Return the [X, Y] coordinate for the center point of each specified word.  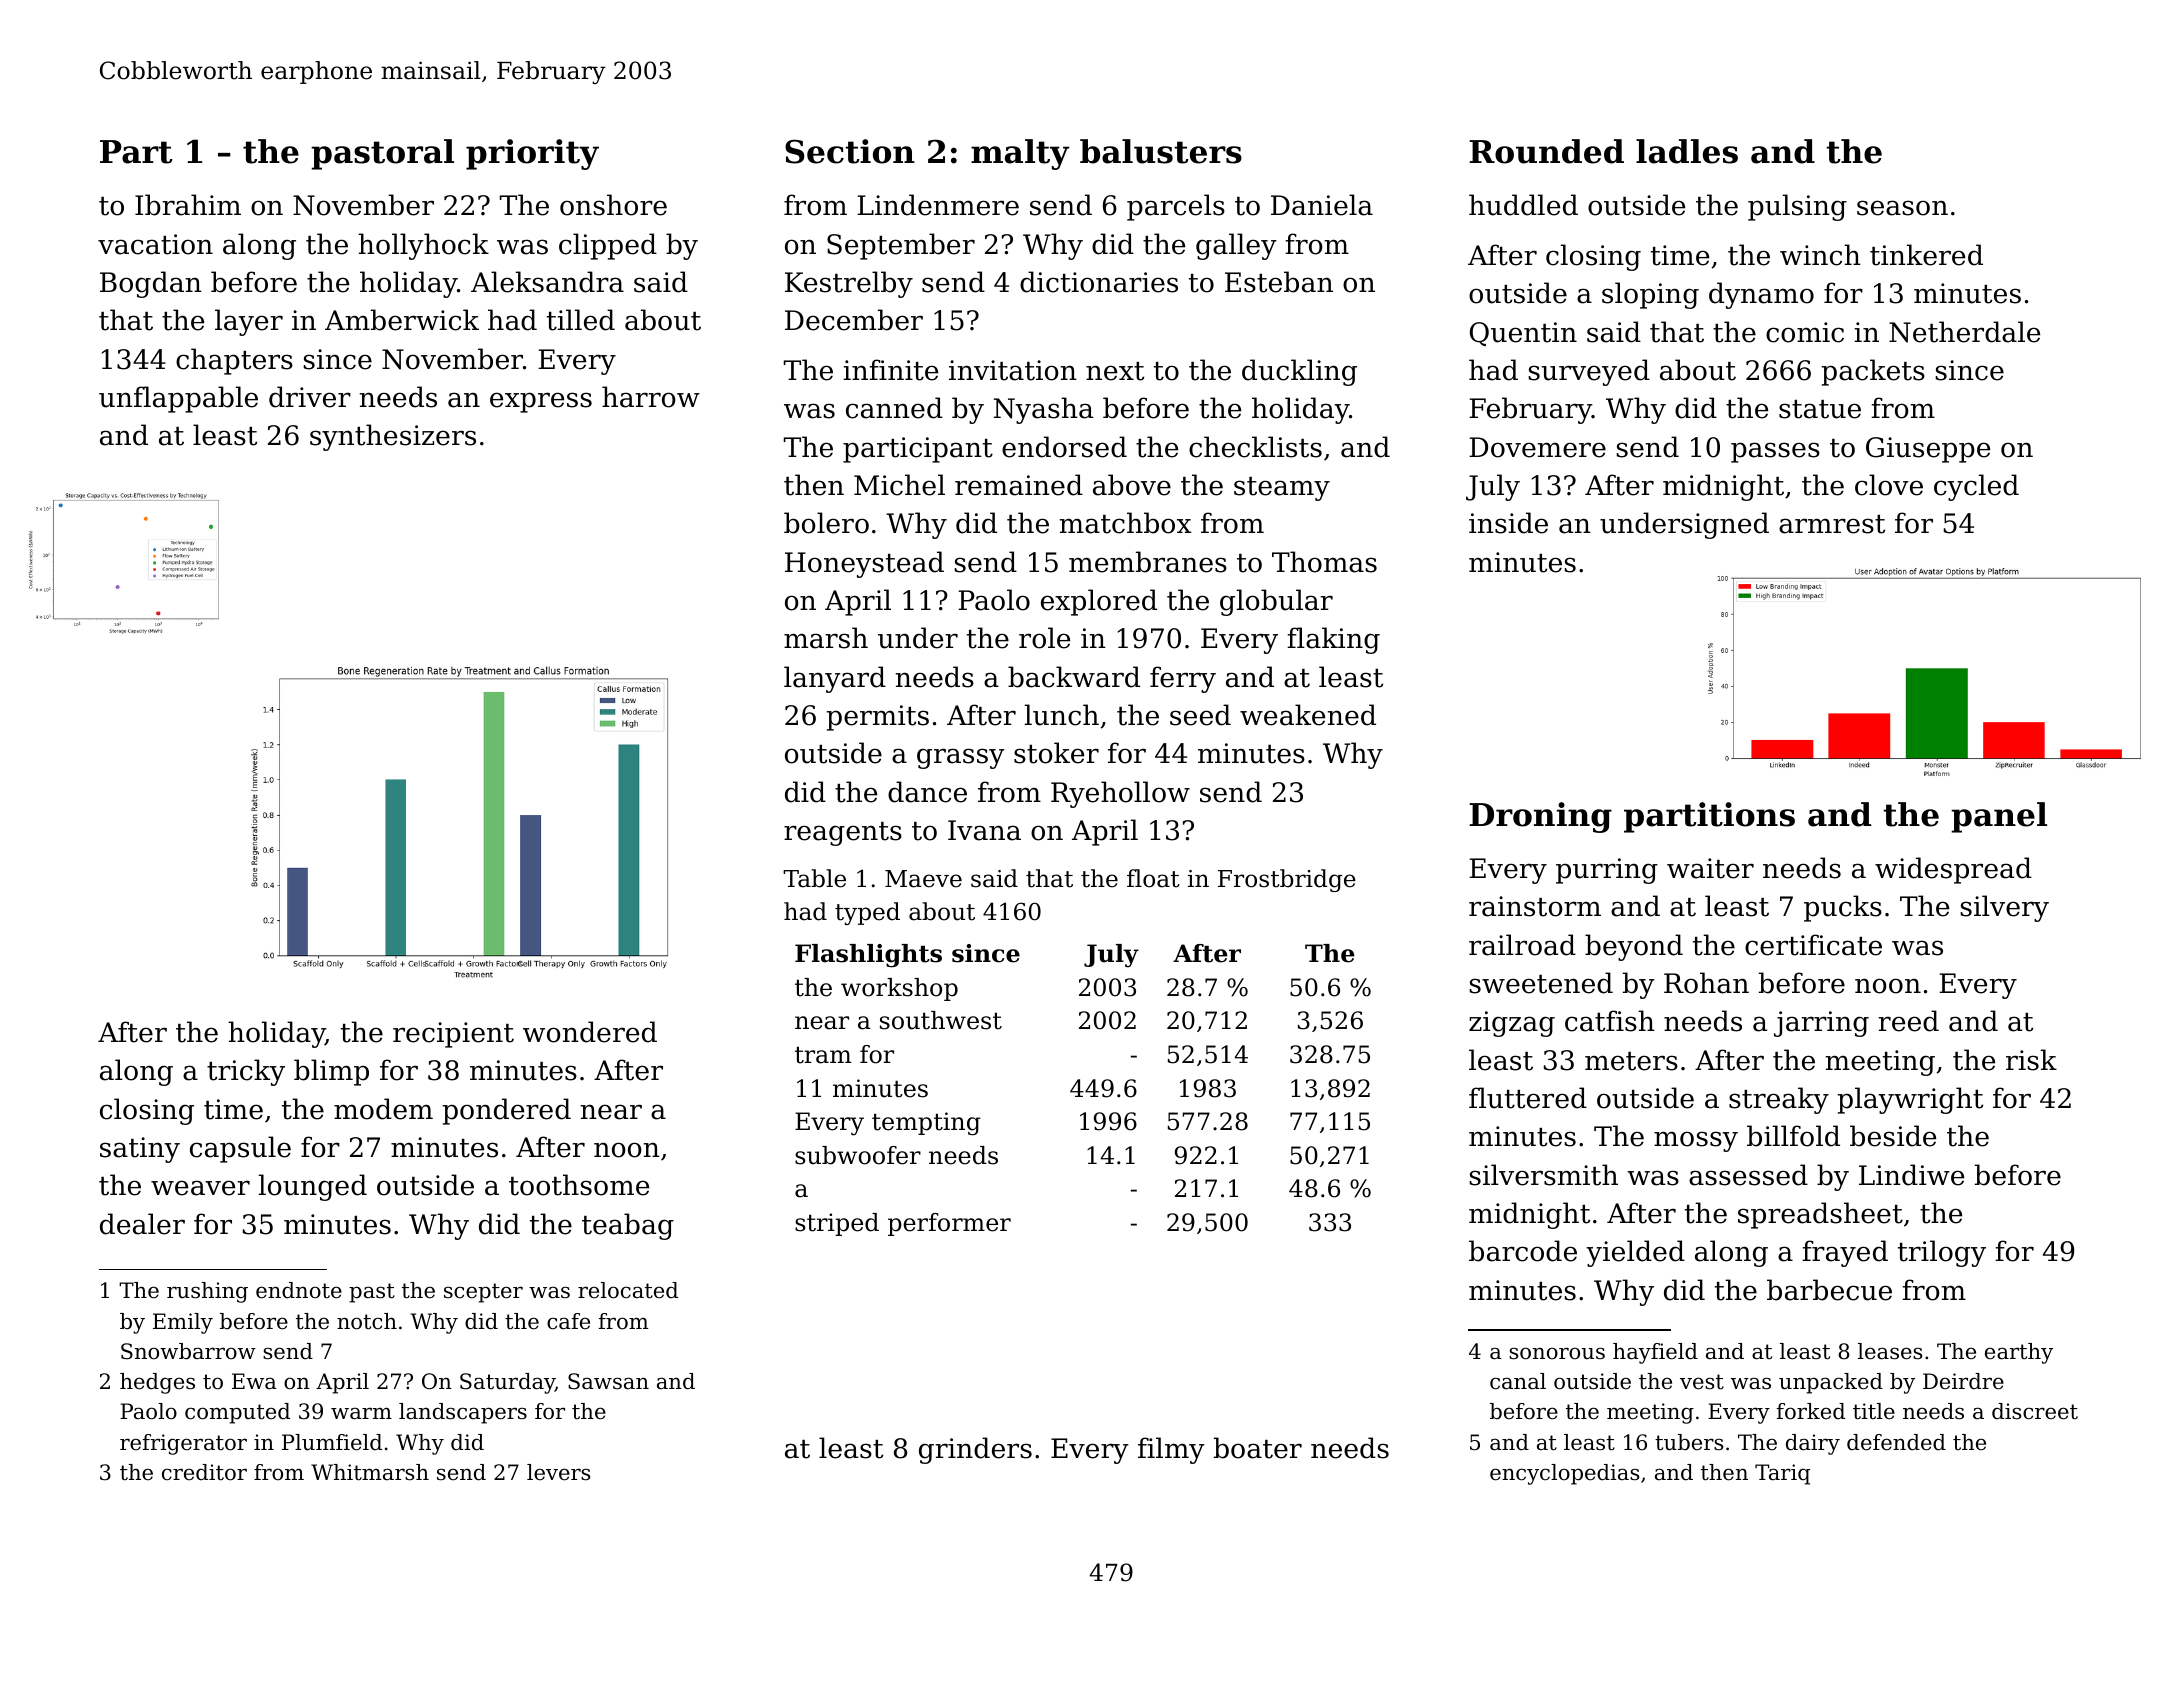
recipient [453, 1035]
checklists [1255, 447]
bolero [826, 523]
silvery [2004, 908]
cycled [1976, 487]
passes [1775, 452]
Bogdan [151, 284]
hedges [157, 1383]
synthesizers [393, 437]
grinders [975, 1450]
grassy [961, 758]
